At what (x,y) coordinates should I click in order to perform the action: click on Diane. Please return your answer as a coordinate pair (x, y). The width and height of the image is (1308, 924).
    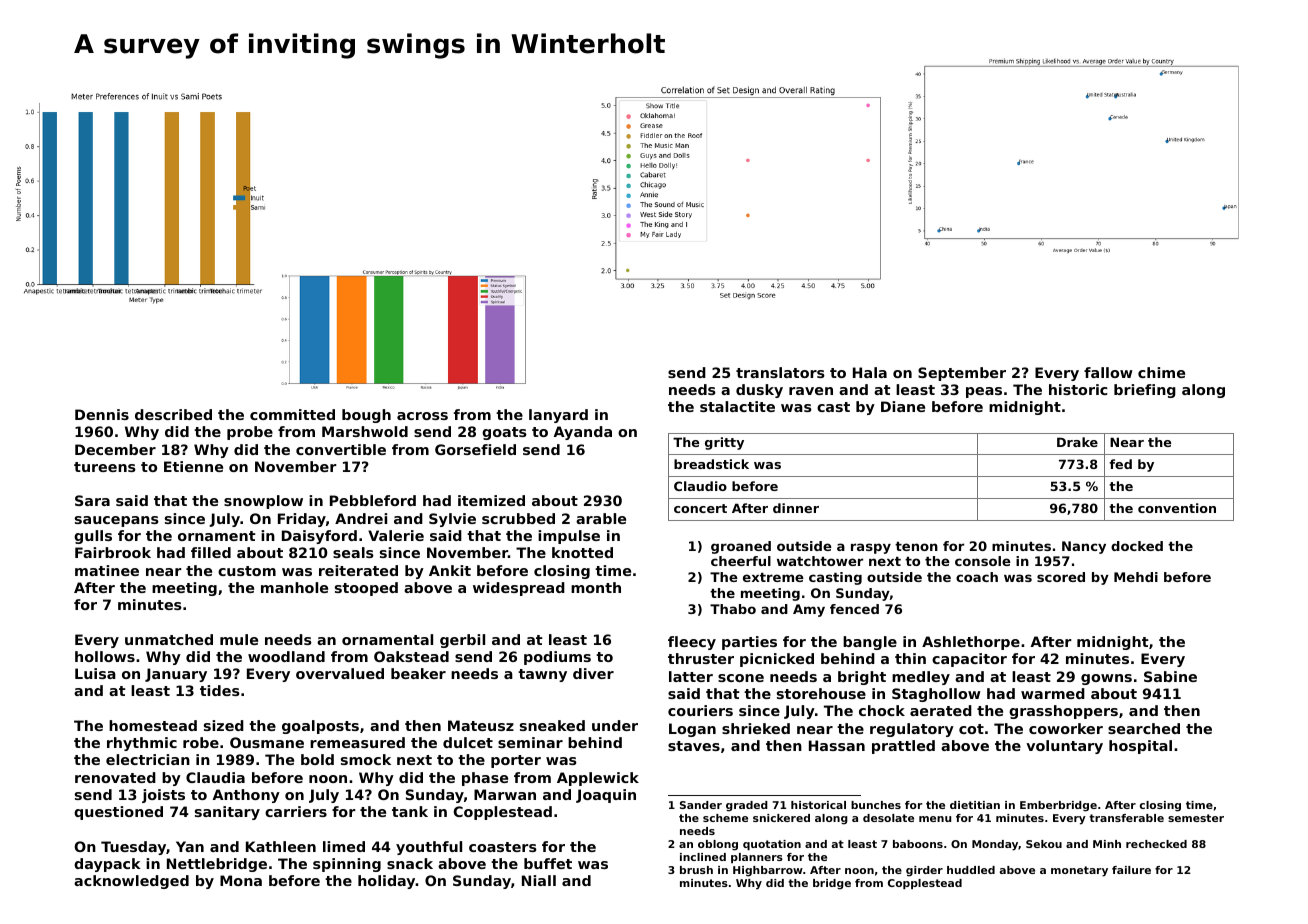
    Looking at the image, I should click on (903, 406).
